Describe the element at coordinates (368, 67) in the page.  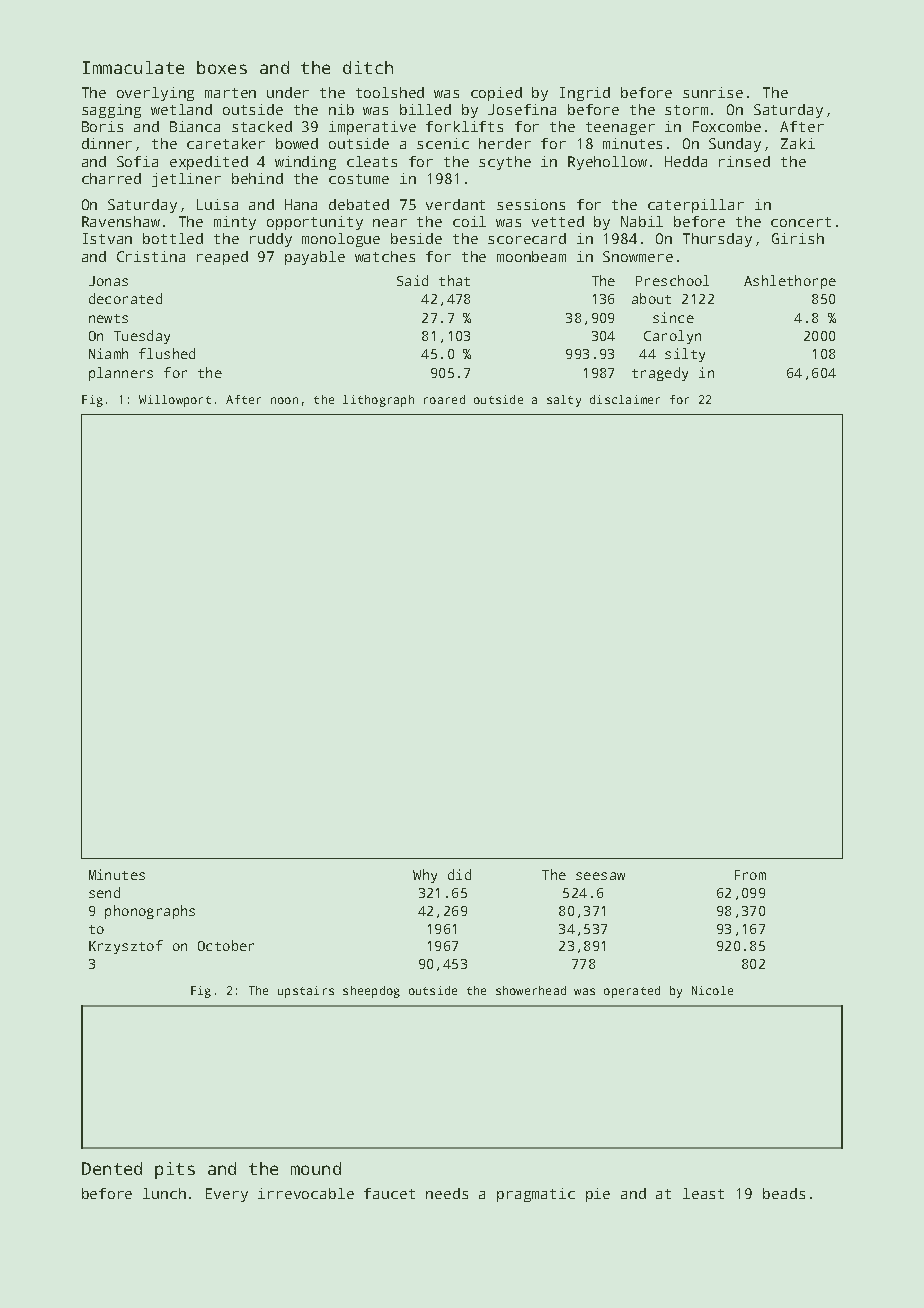
I see `ditch` at that location.
